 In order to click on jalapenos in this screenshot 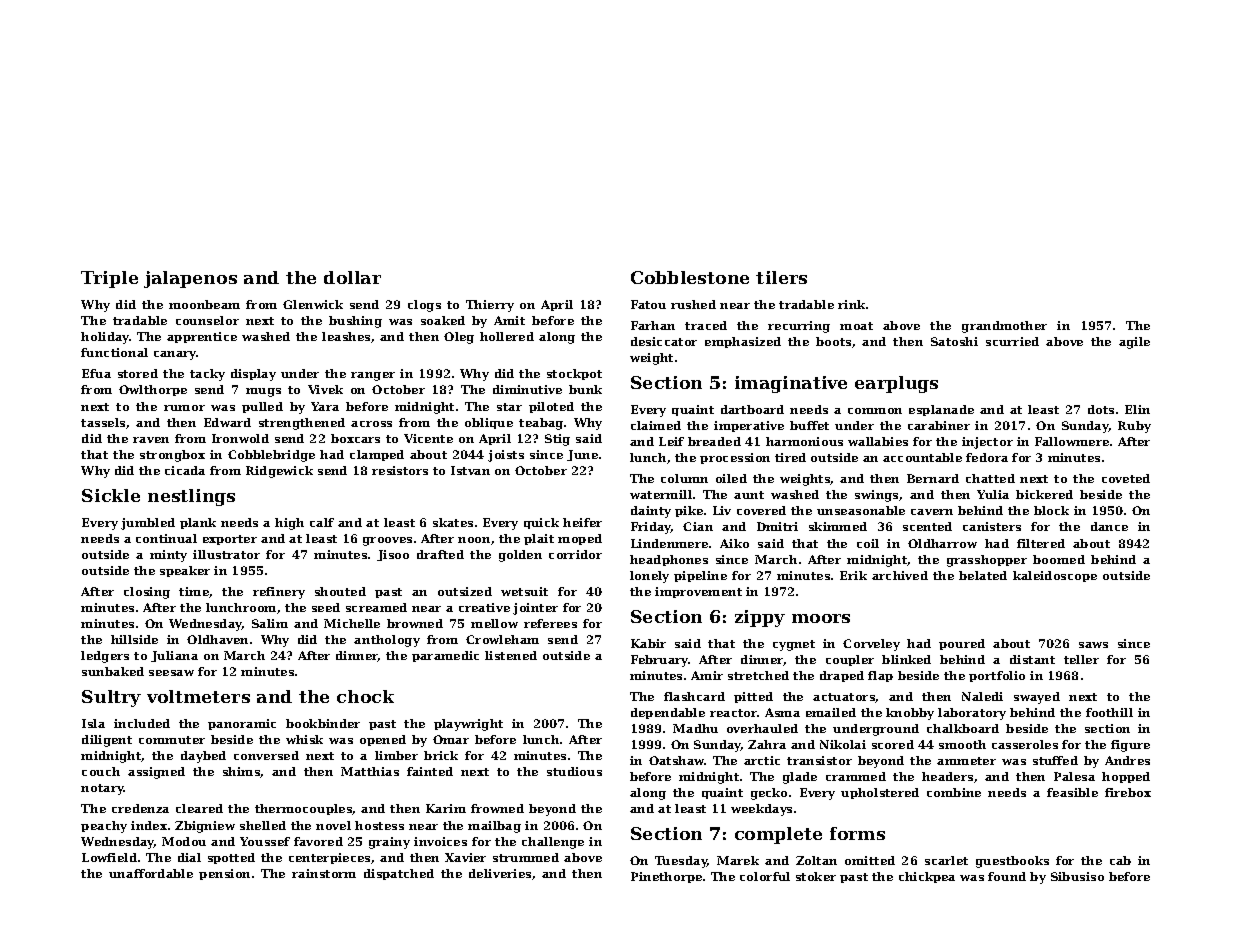, I will do `click(190, 279)`.
